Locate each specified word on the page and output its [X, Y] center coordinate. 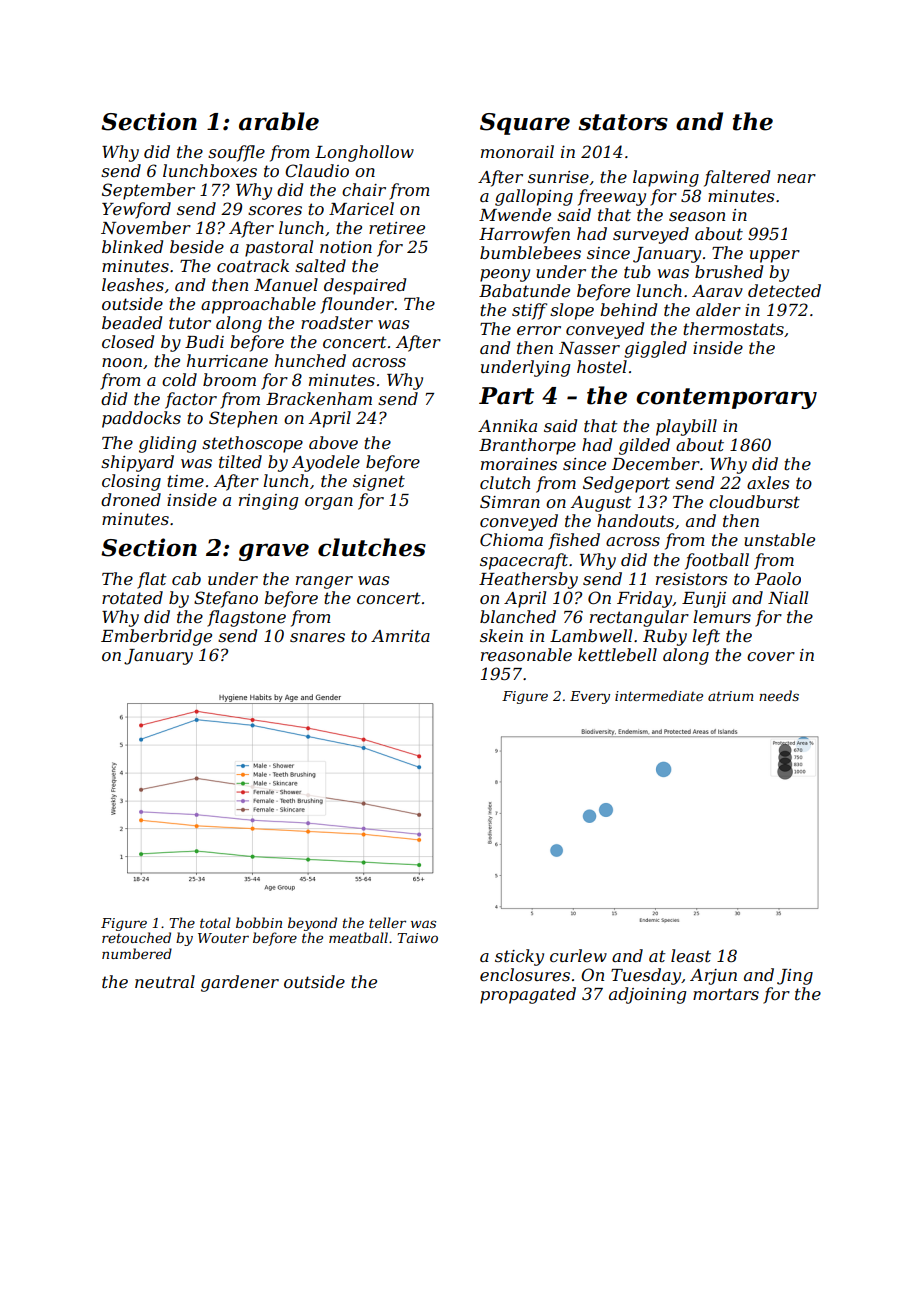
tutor [190, 323]
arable [279, 121]
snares [317, 637]
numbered [137, 953]
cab [186, 578]
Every [590, 697]
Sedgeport [626, 484]
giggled [655, 349]
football [717, 561]
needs [779, 695]
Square [525, 124]
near [796, 178]
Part [506, 396]
